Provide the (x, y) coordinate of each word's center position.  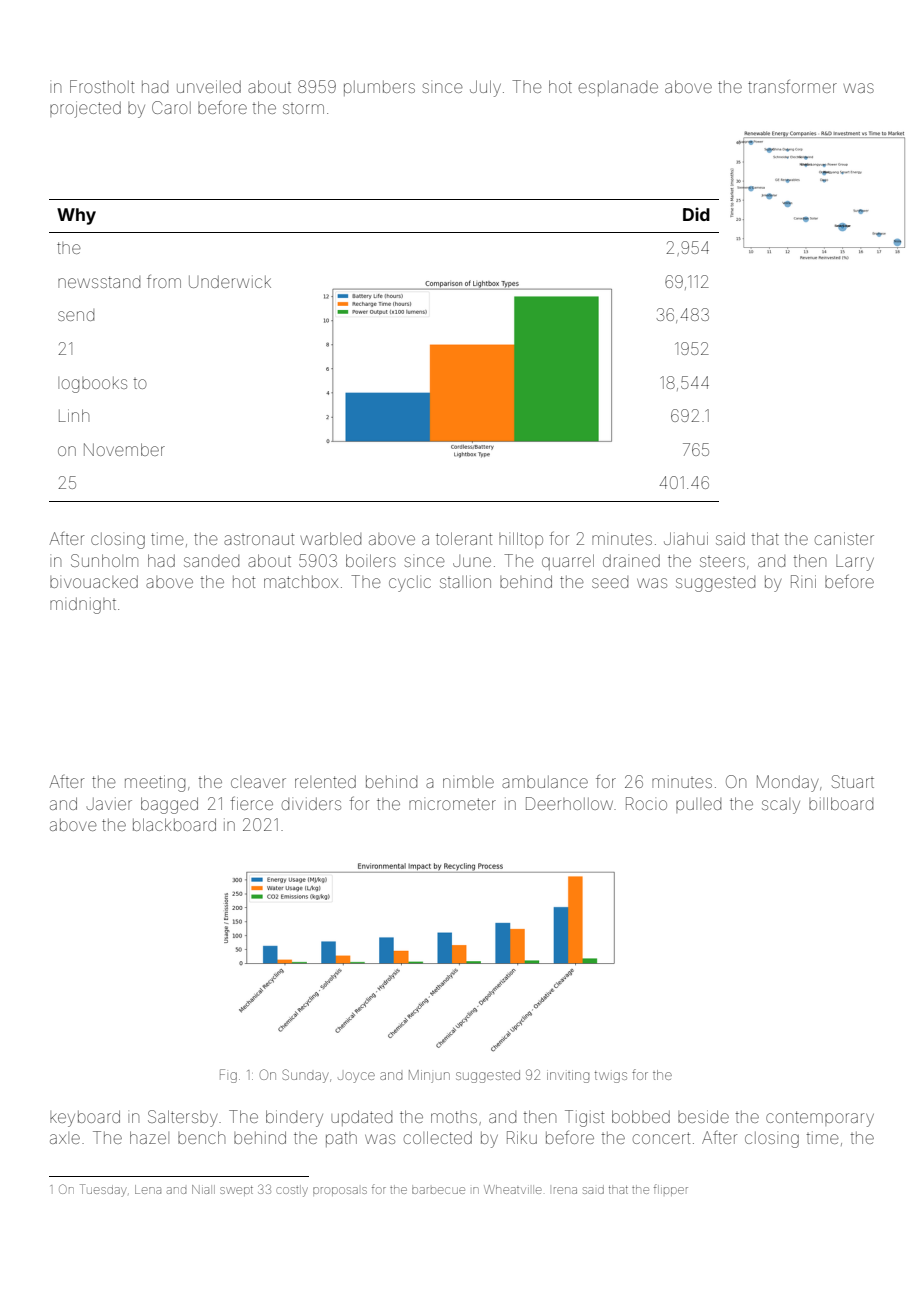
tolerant (464, 538)
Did (696, 214)
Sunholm (104, 560)
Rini (803, 581)
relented (325, 782)
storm (303, 109)
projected (85, 109)
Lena (148, 1189)
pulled (698, 805)
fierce (251, 803)
